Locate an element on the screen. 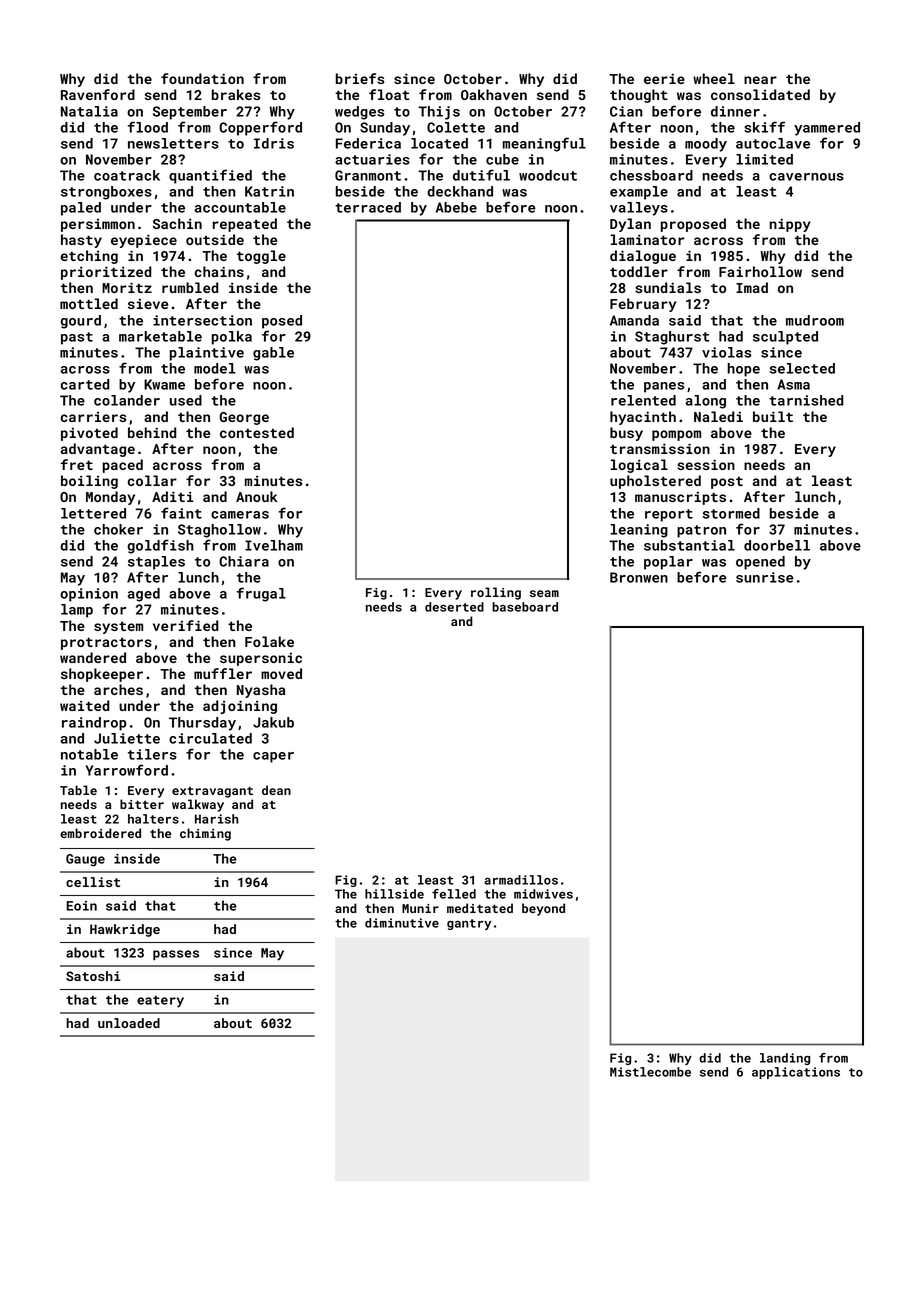 The width and height of the screenshot is (924, 1308). Bronwen is located at coordinates (639, 577).
